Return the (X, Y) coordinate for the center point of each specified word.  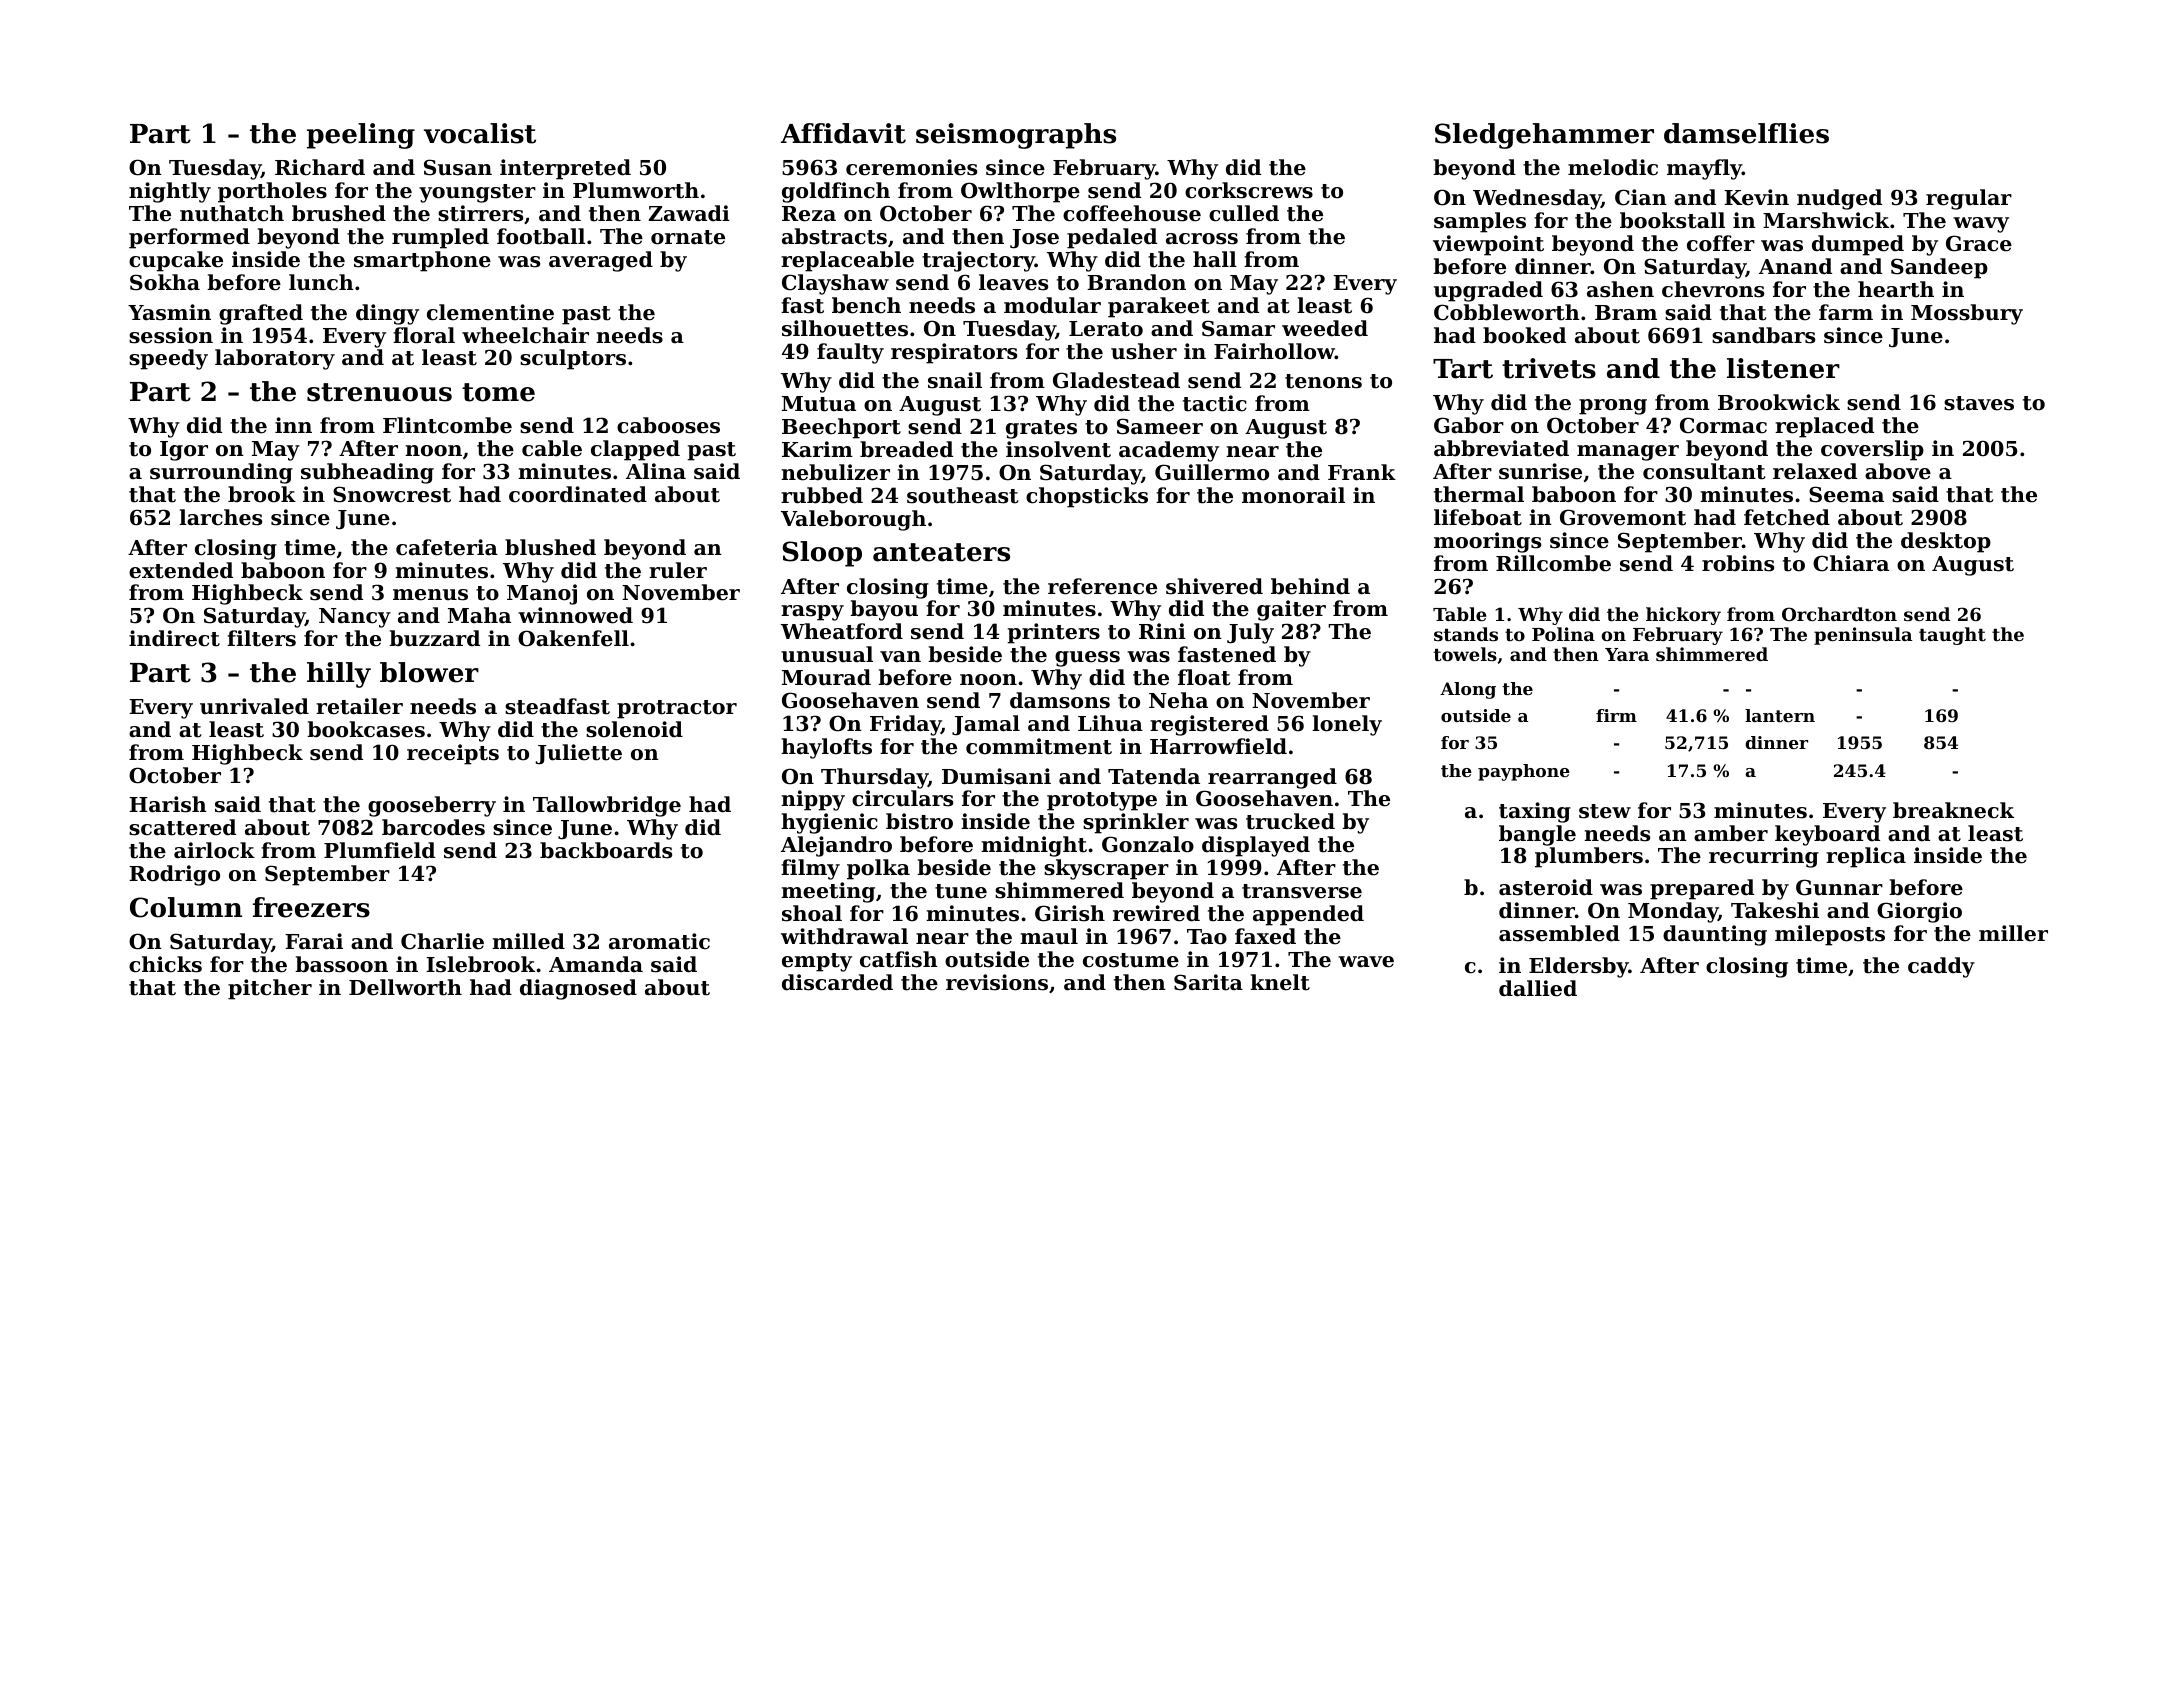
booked (1524, 335)
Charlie (442, 941)
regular (1969, 199)
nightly (170, 192)
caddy (1941, 967)
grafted (261, 314)
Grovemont (1623, 517)
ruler (678, 570)
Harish (168, 804)
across (1202, 239)
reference (1102, 586)
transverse (1302, 891)
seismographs (1016, 136)
